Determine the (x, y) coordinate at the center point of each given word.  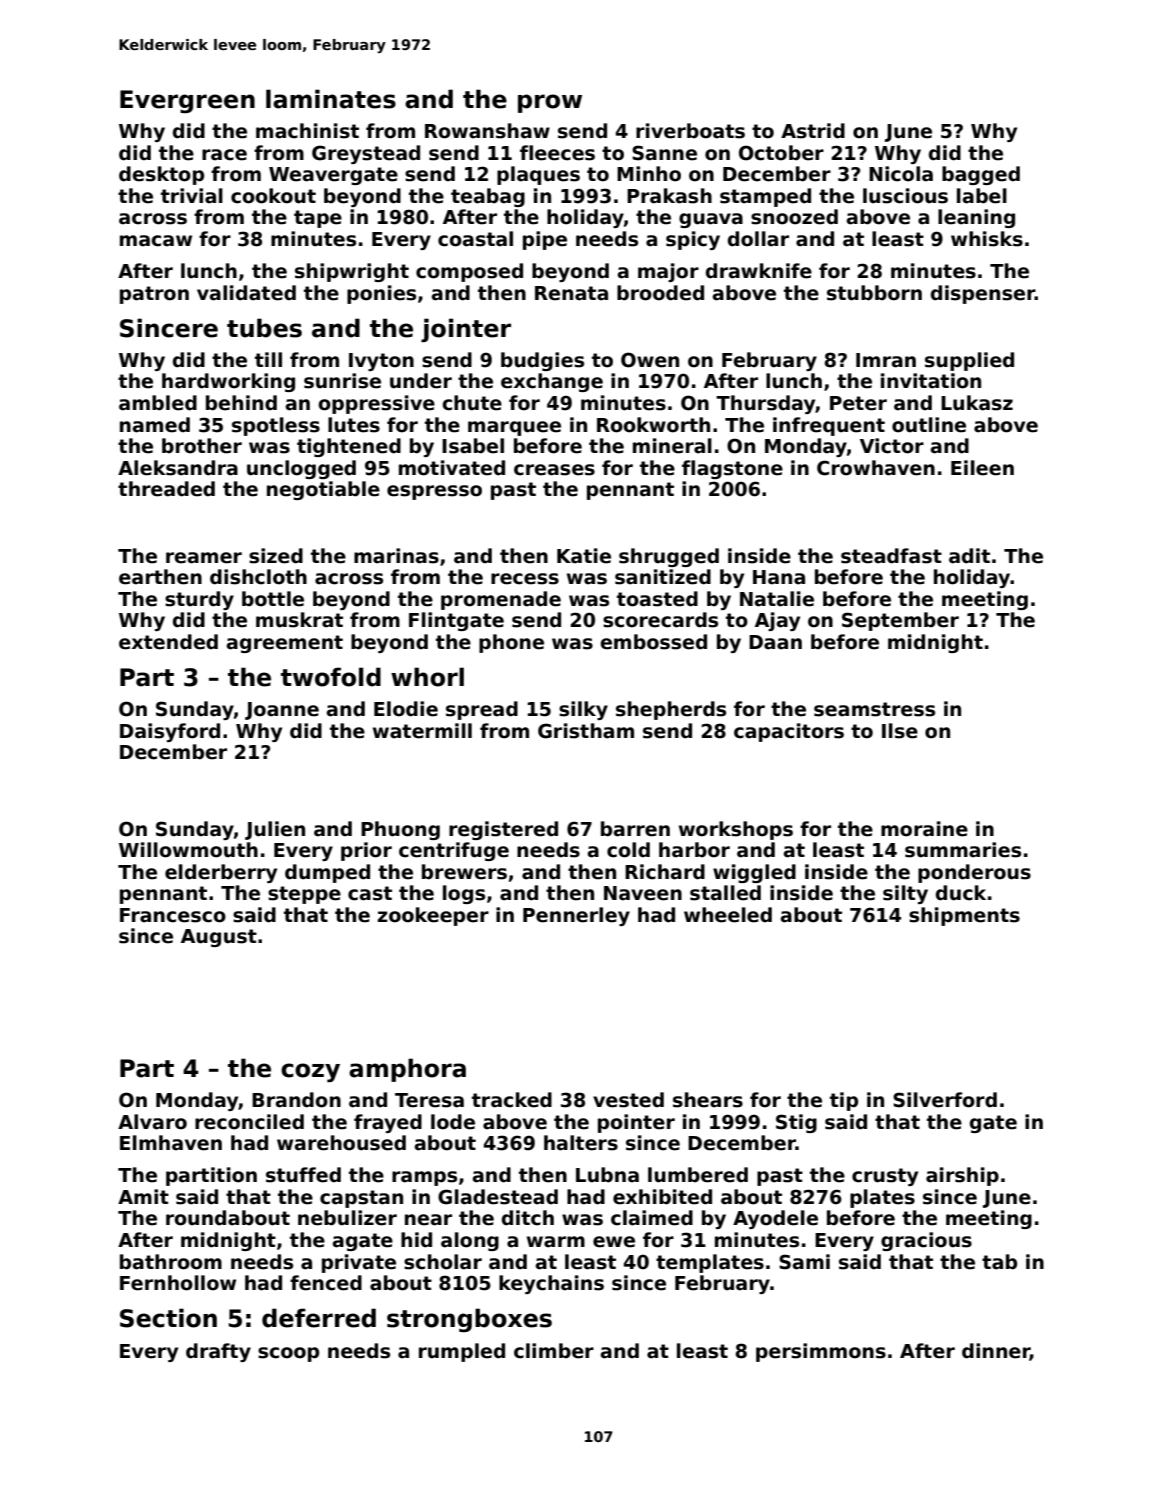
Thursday (766, 404)
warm (556, 1242)
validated (246, 293)
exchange (552, 382)
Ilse (900, 731)
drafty (218, 1352)
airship (962, 1176)
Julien (275, 830)
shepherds (671, 710)
